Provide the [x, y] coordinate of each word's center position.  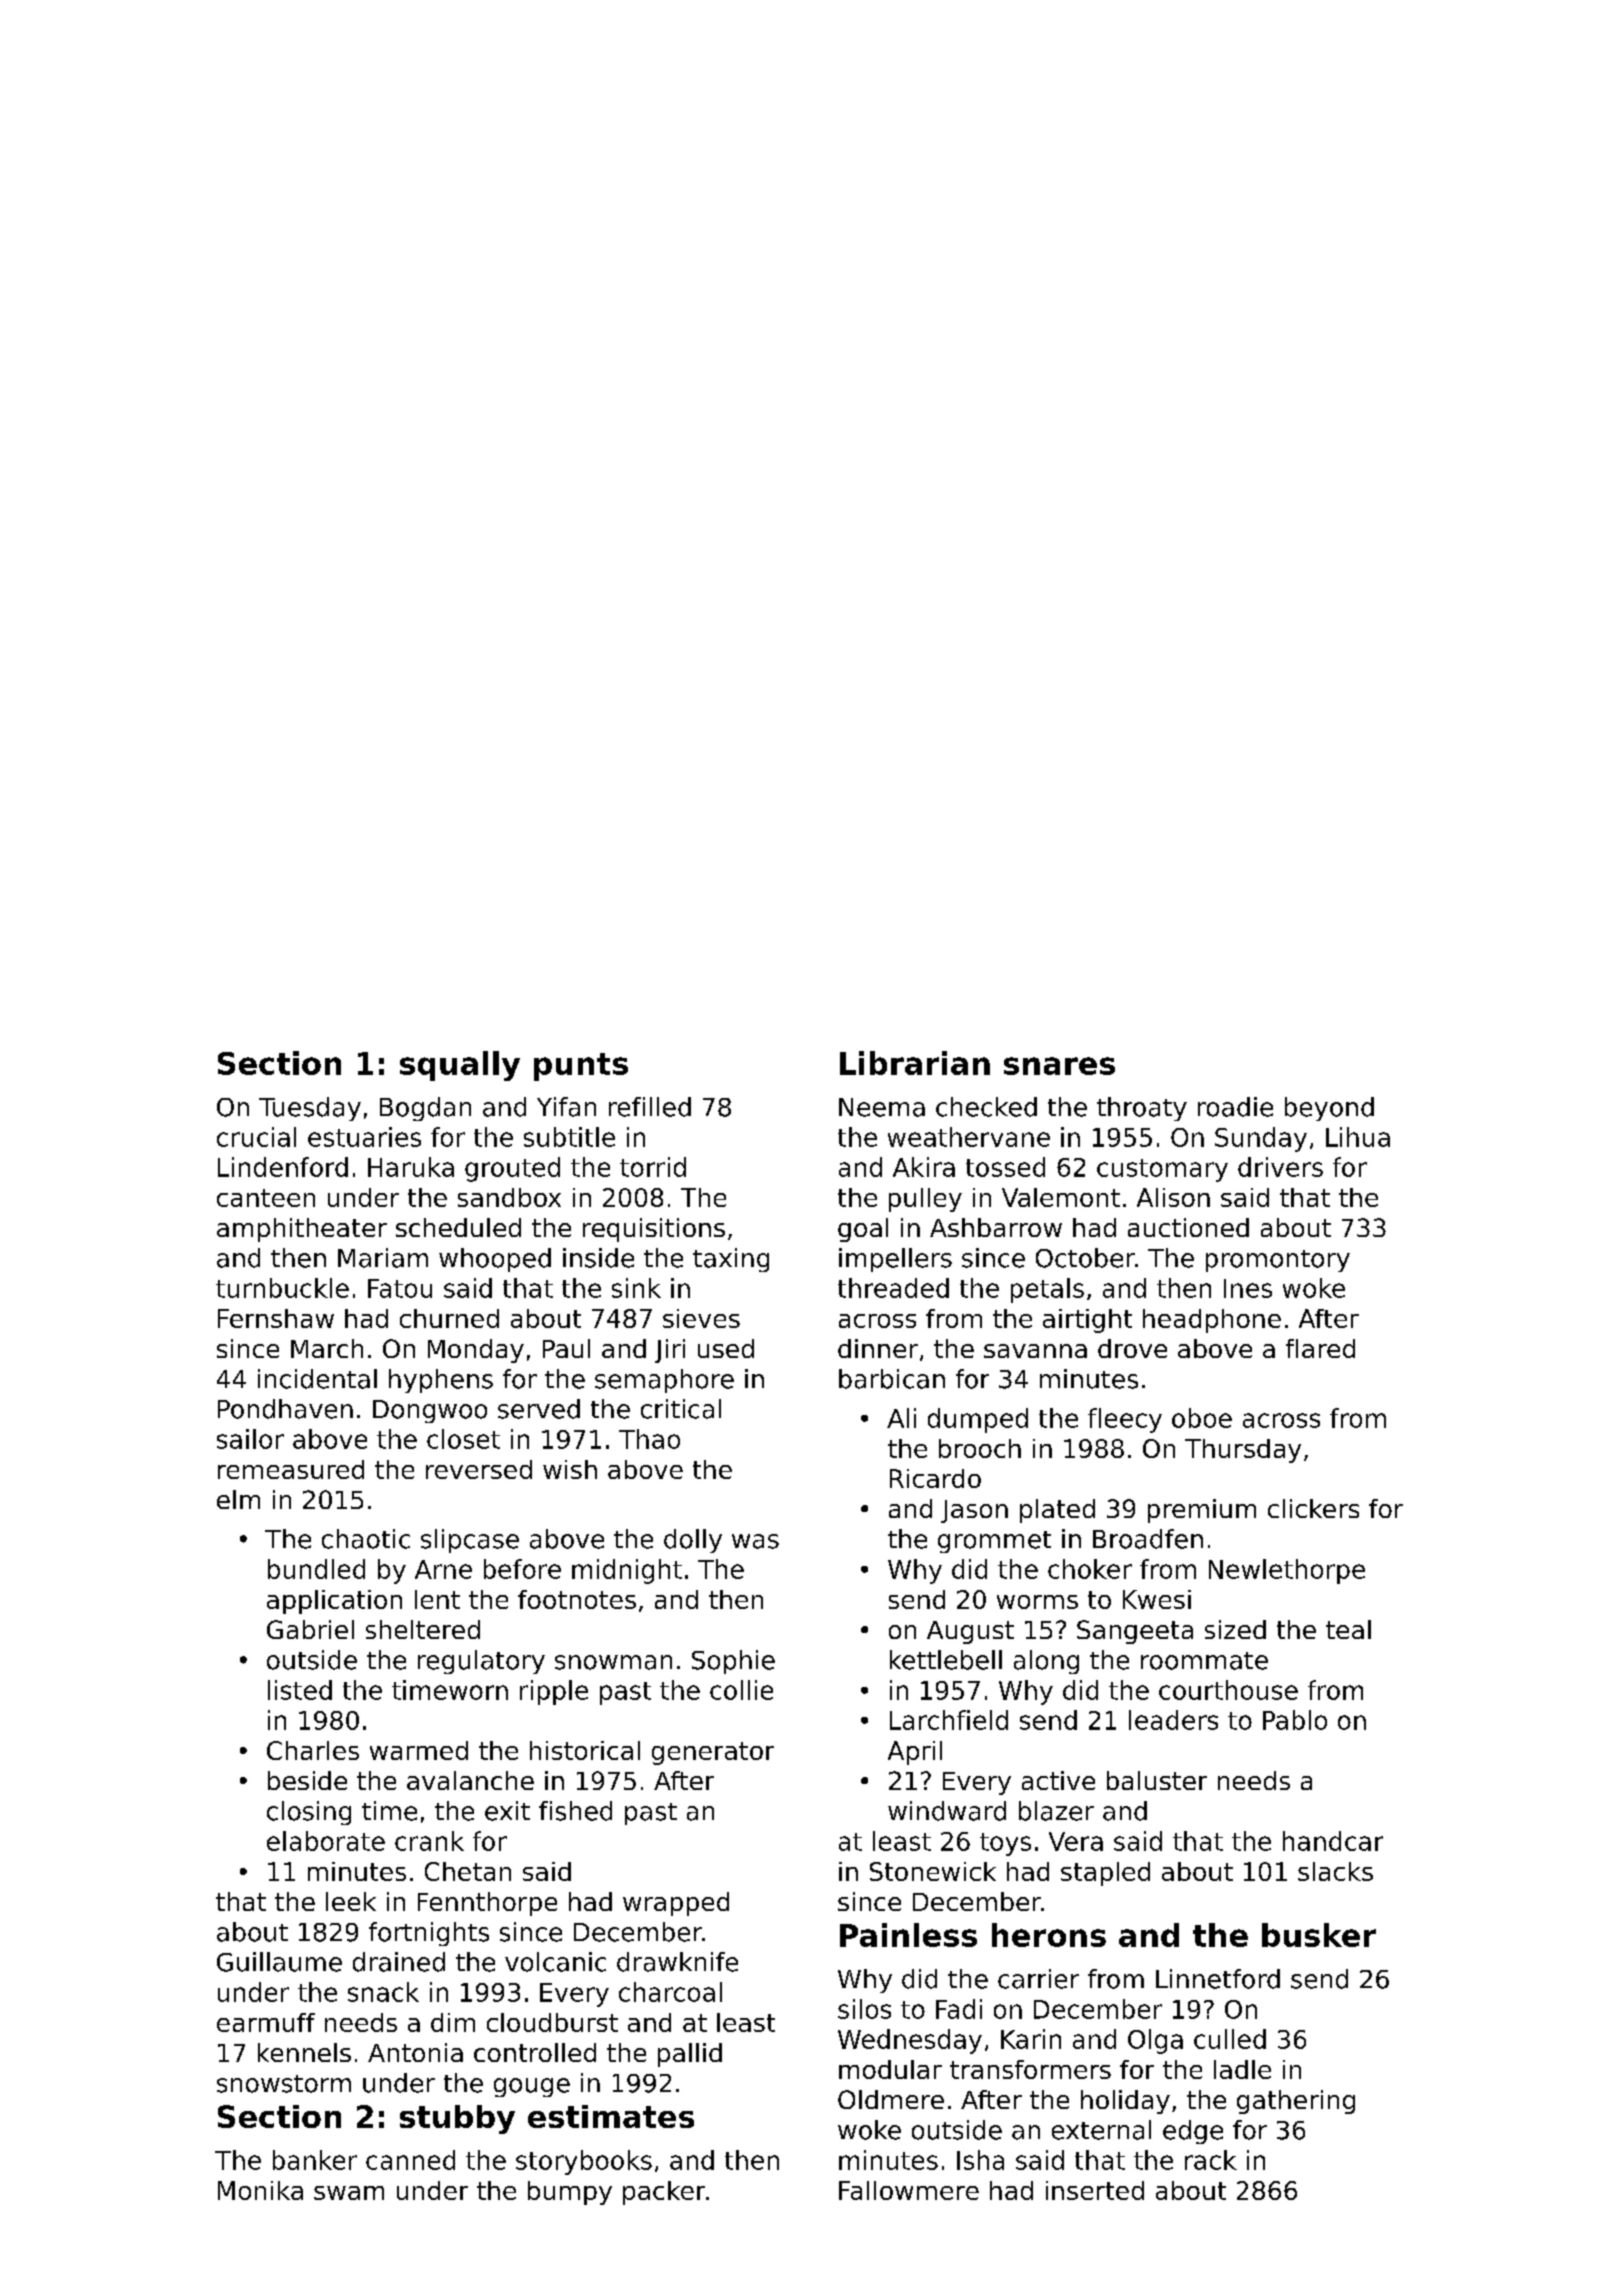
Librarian [915, 1063]
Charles [313, 1750]
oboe [1202, 1418]
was [755, 1541]
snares [1059, 1066]
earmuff [266, 2022]
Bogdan [425, 1109]
